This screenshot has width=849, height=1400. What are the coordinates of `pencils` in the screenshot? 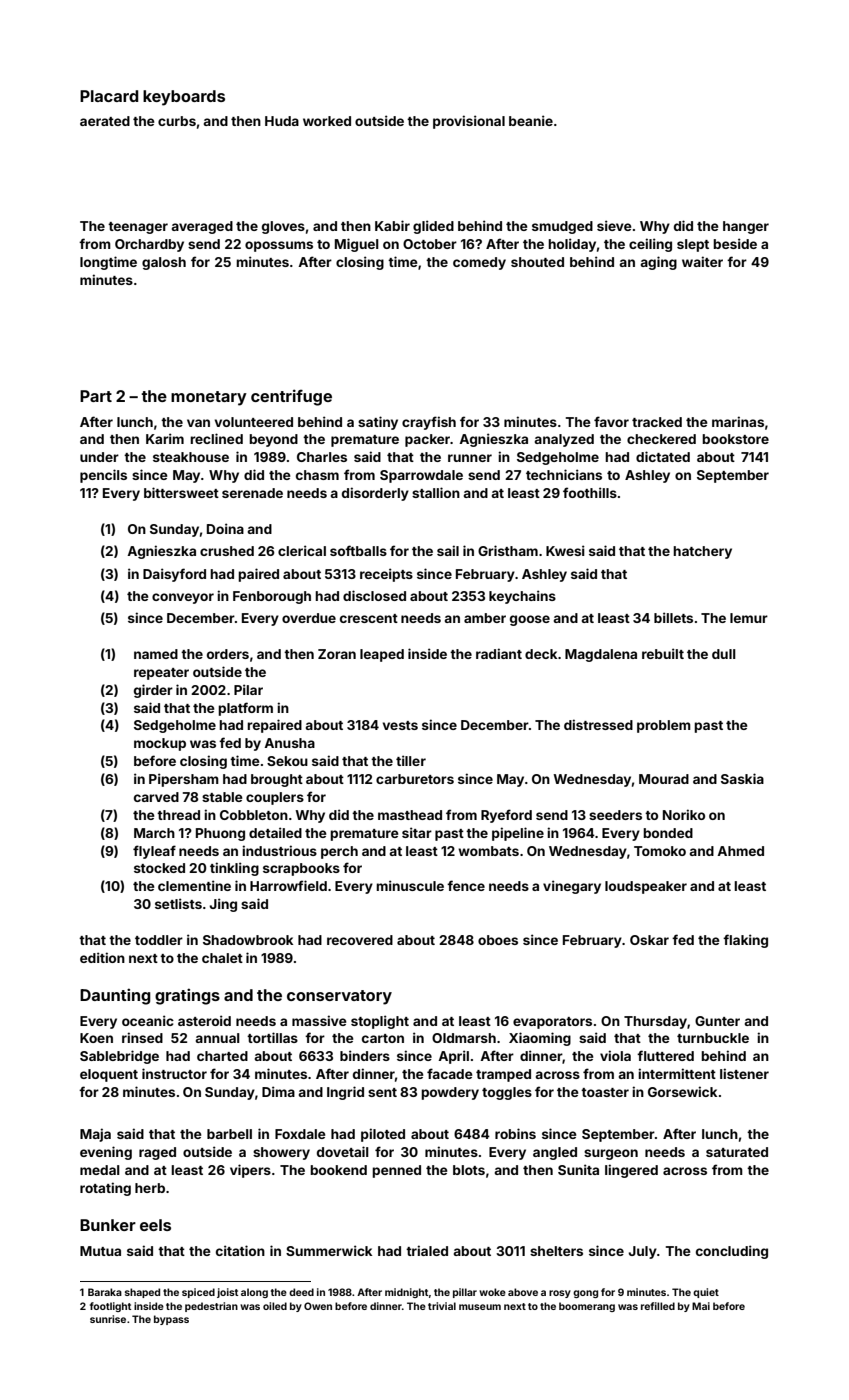 It's located at (103, 476).
